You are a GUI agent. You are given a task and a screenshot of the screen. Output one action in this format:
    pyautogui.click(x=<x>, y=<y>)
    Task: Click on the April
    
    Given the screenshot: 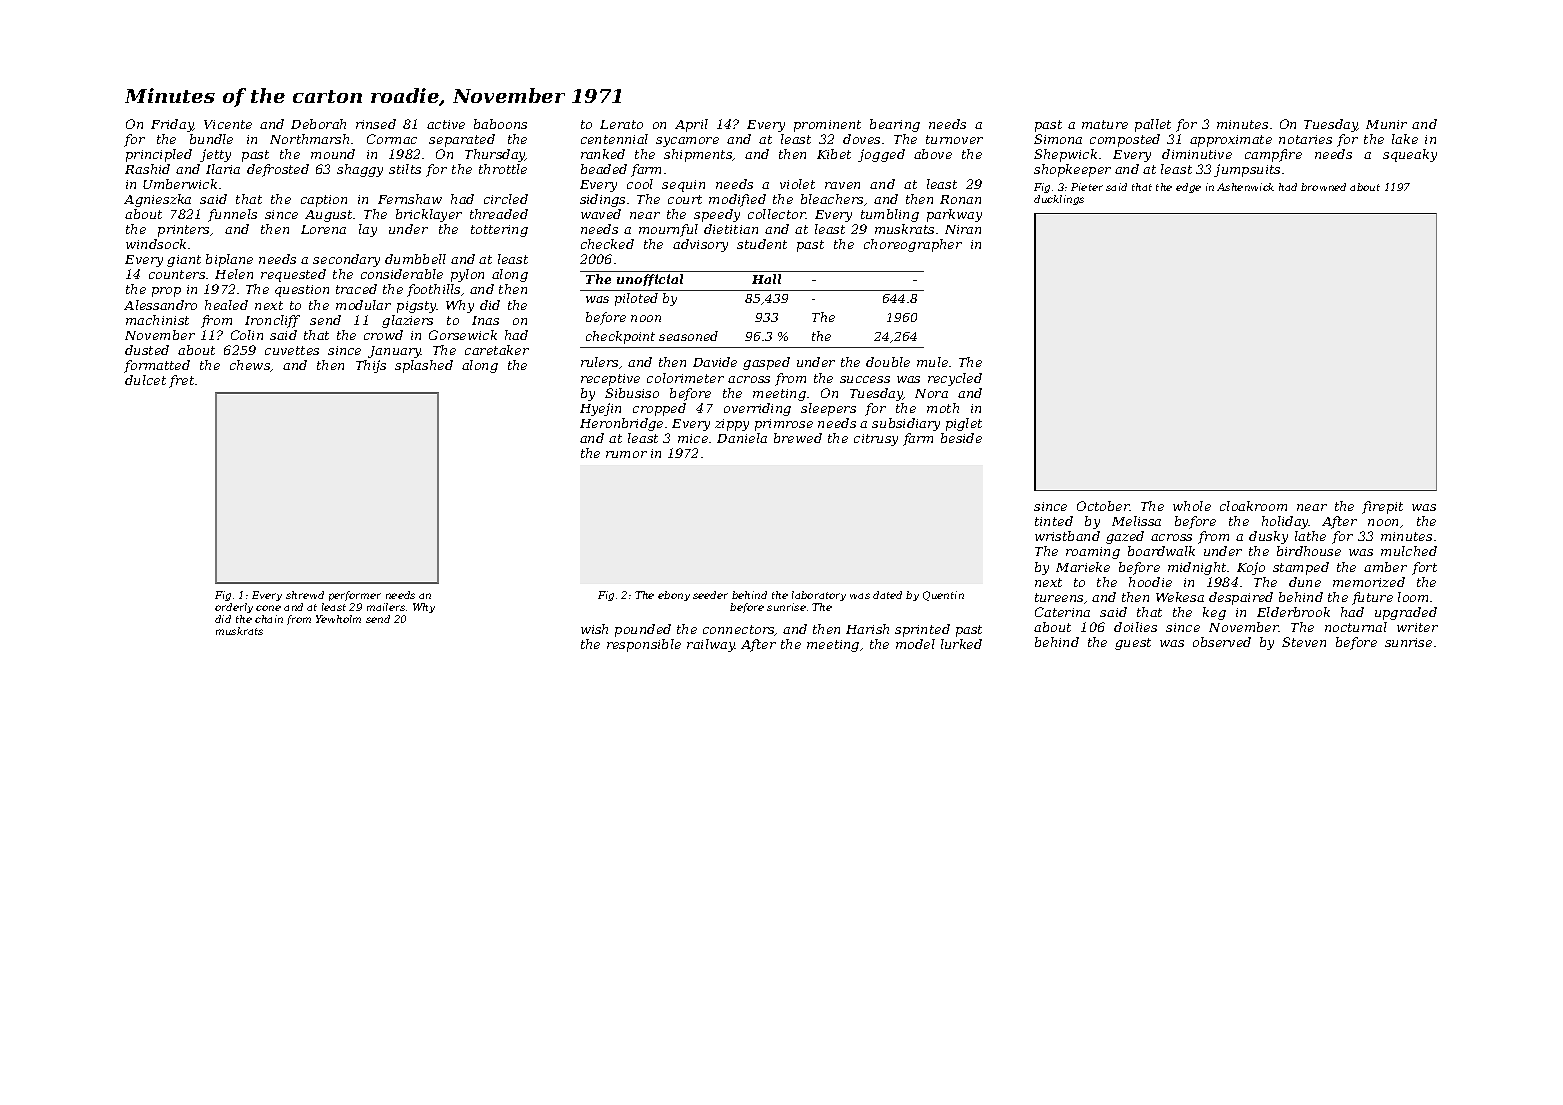 What is the action you would take?
    pyautogui.click(x=691, y=125)
